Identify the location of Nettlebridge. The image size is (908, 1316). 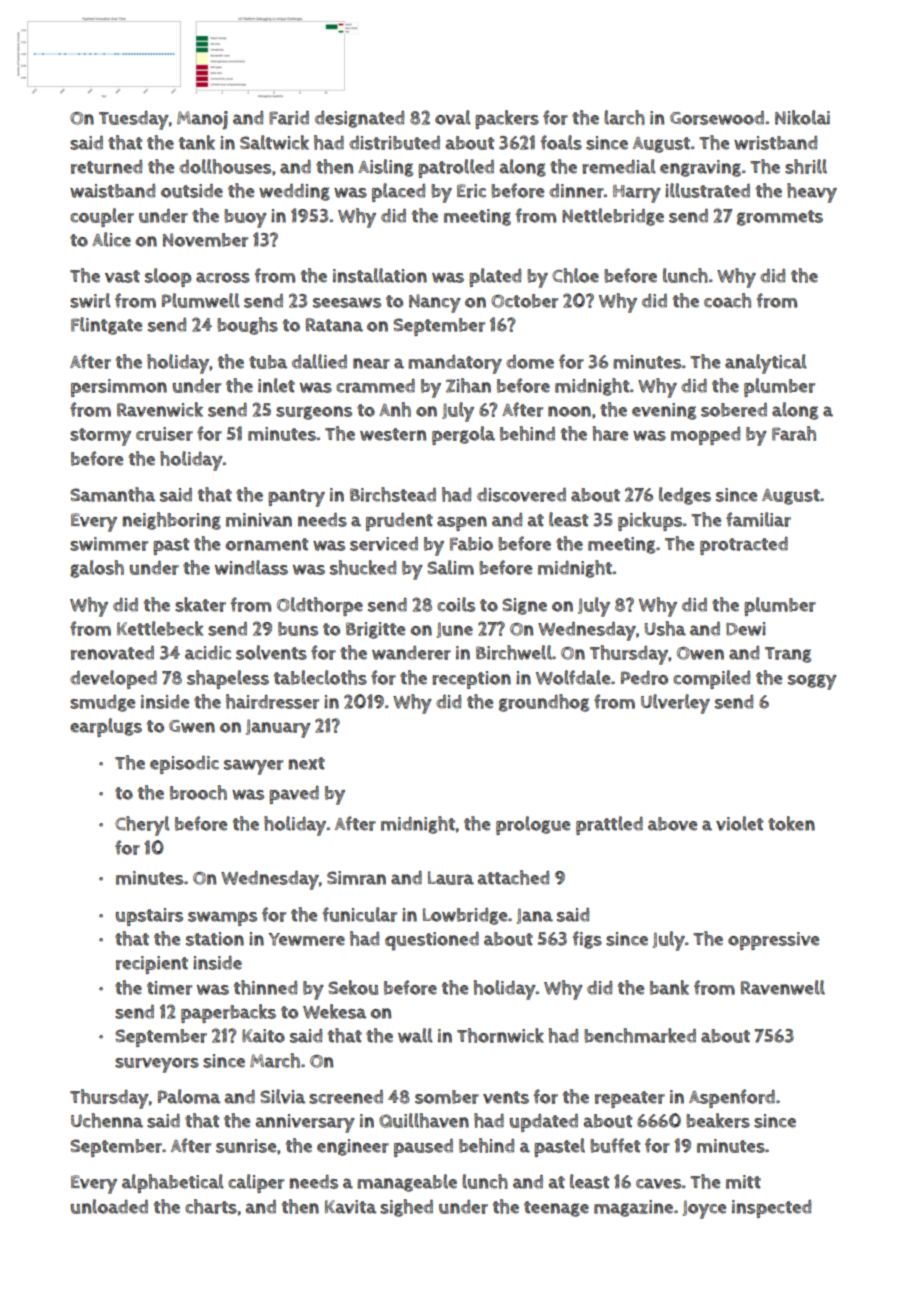
(613, 217).
